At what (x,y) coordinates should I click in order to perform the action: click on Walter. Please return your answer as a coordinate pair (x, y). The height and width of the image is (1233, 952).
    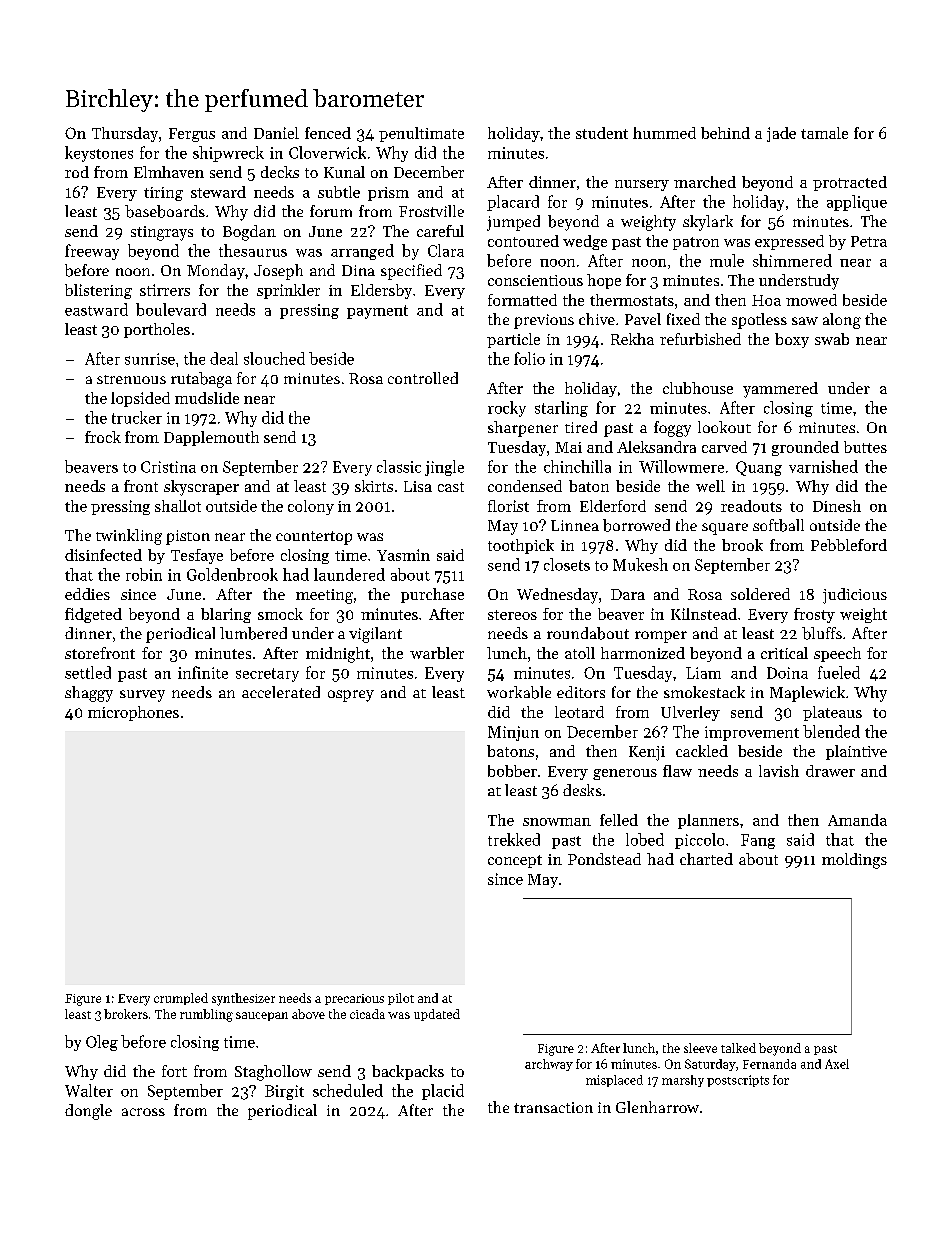
    Looking at the image, I should click on (89, 1090).
